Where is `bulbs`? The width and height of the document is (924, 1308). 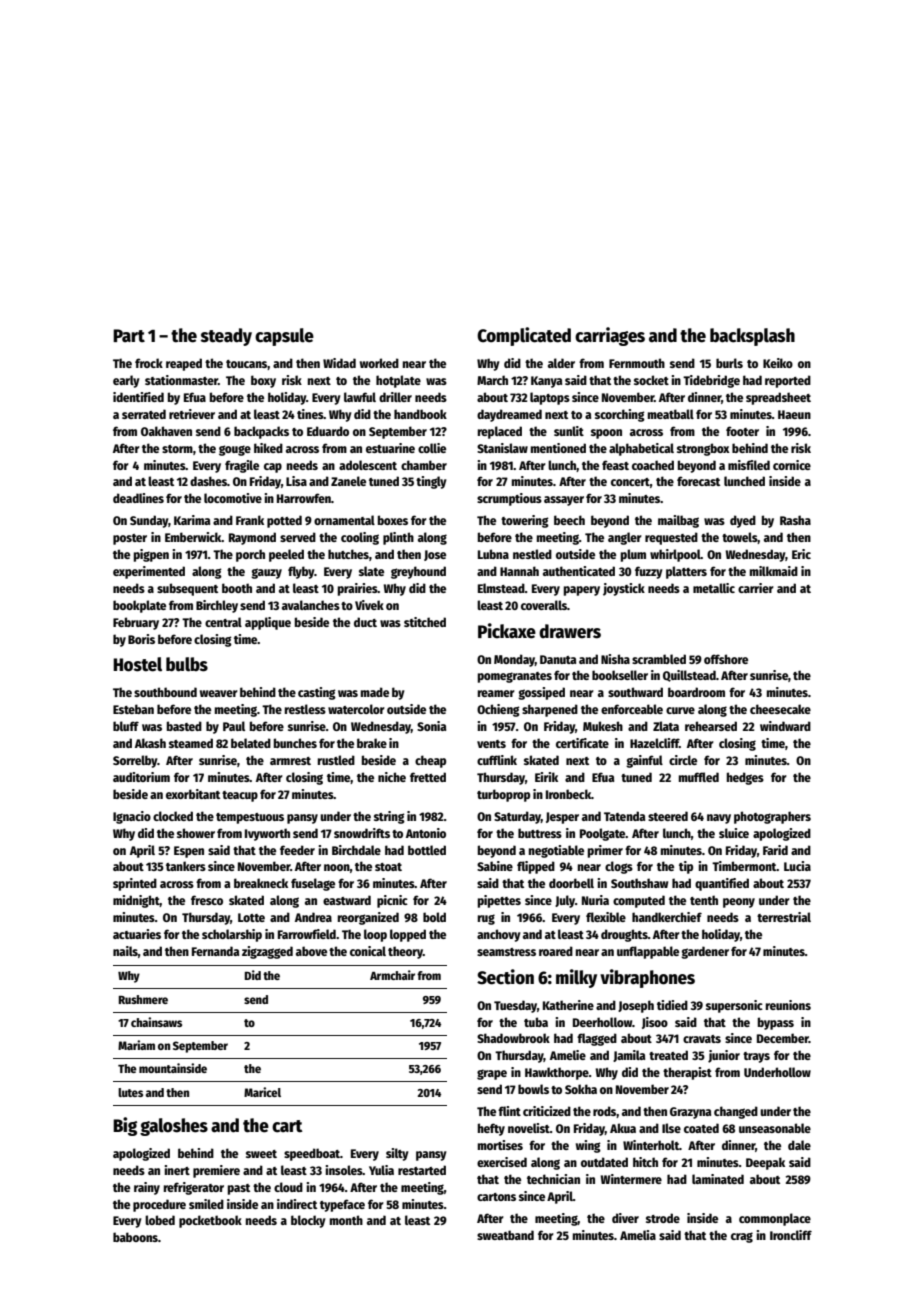
bulbs is located at coordinates (187, 664).
